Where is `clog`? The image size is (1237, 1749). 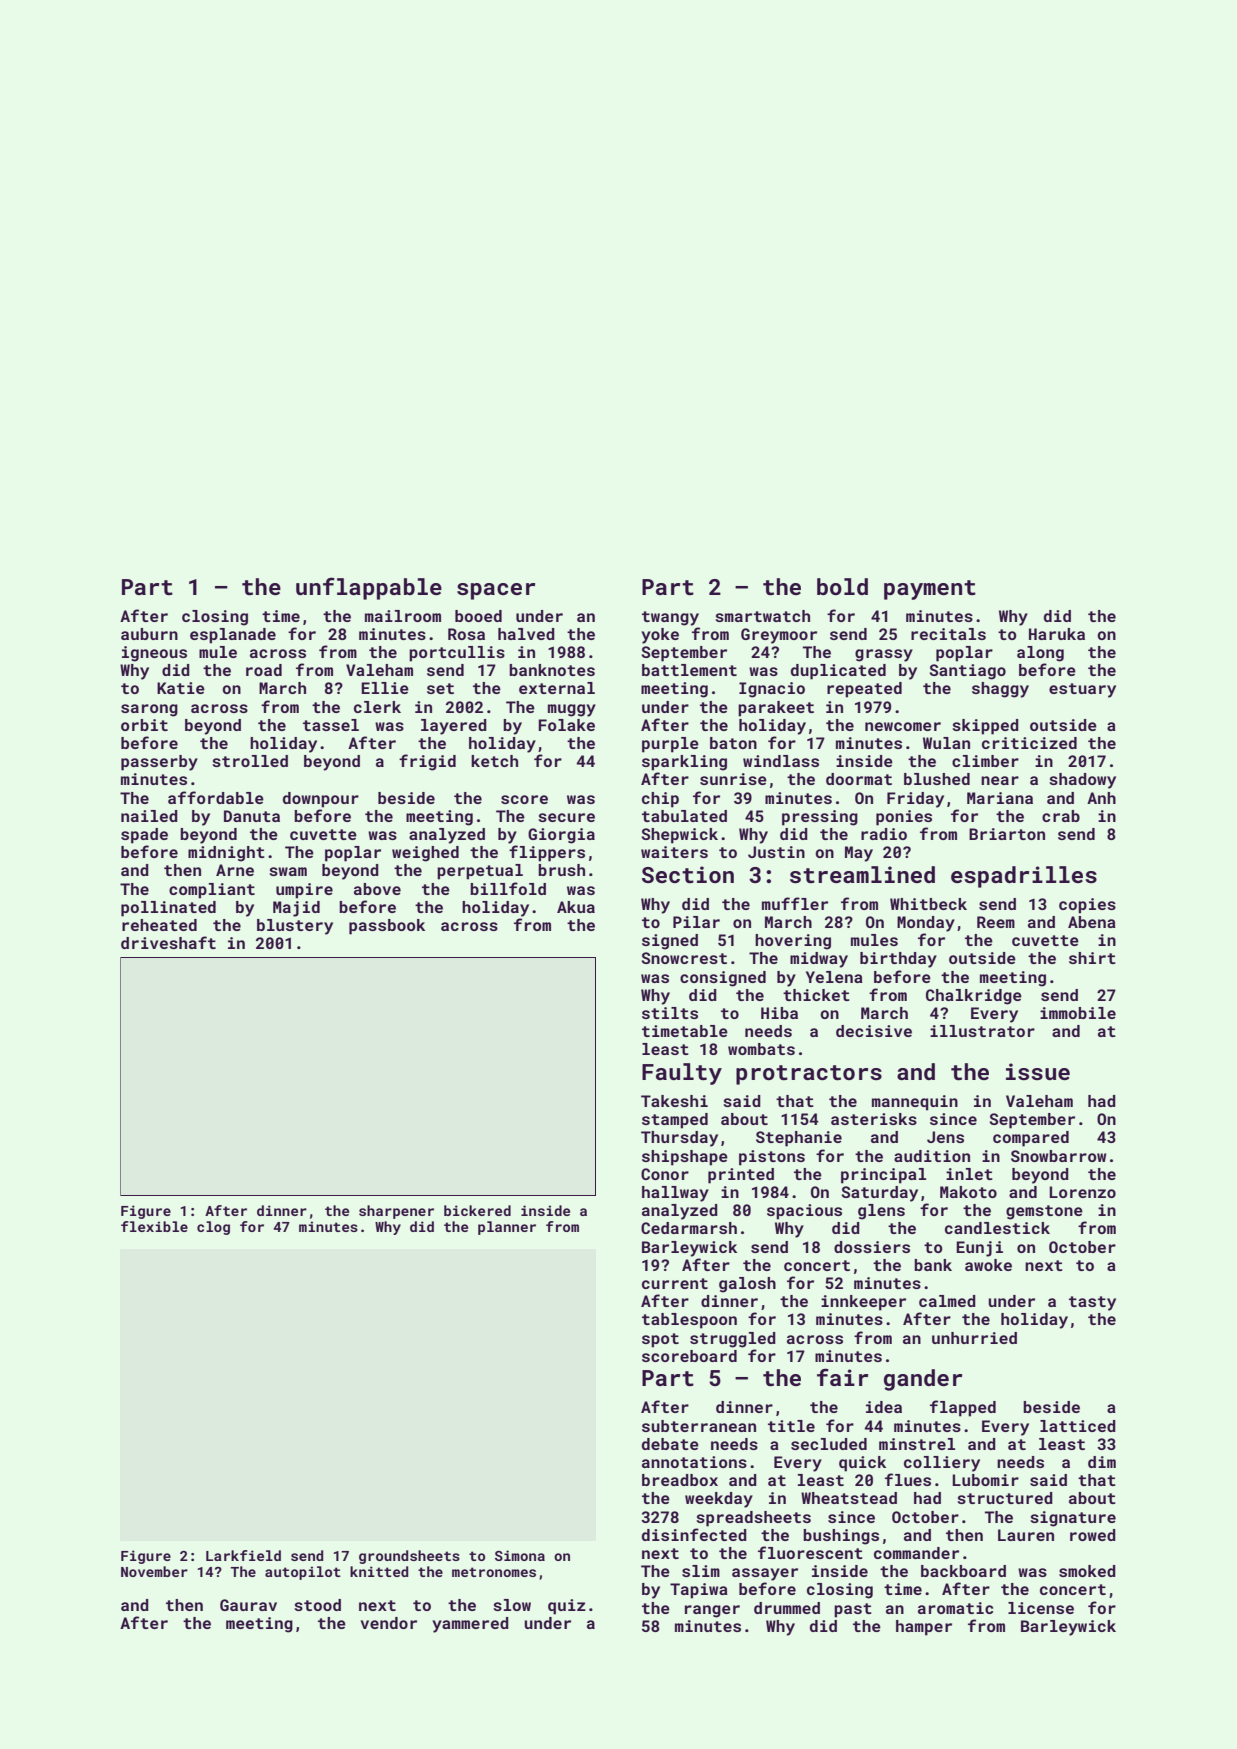
clog is located at coordinates (213, 1228).
